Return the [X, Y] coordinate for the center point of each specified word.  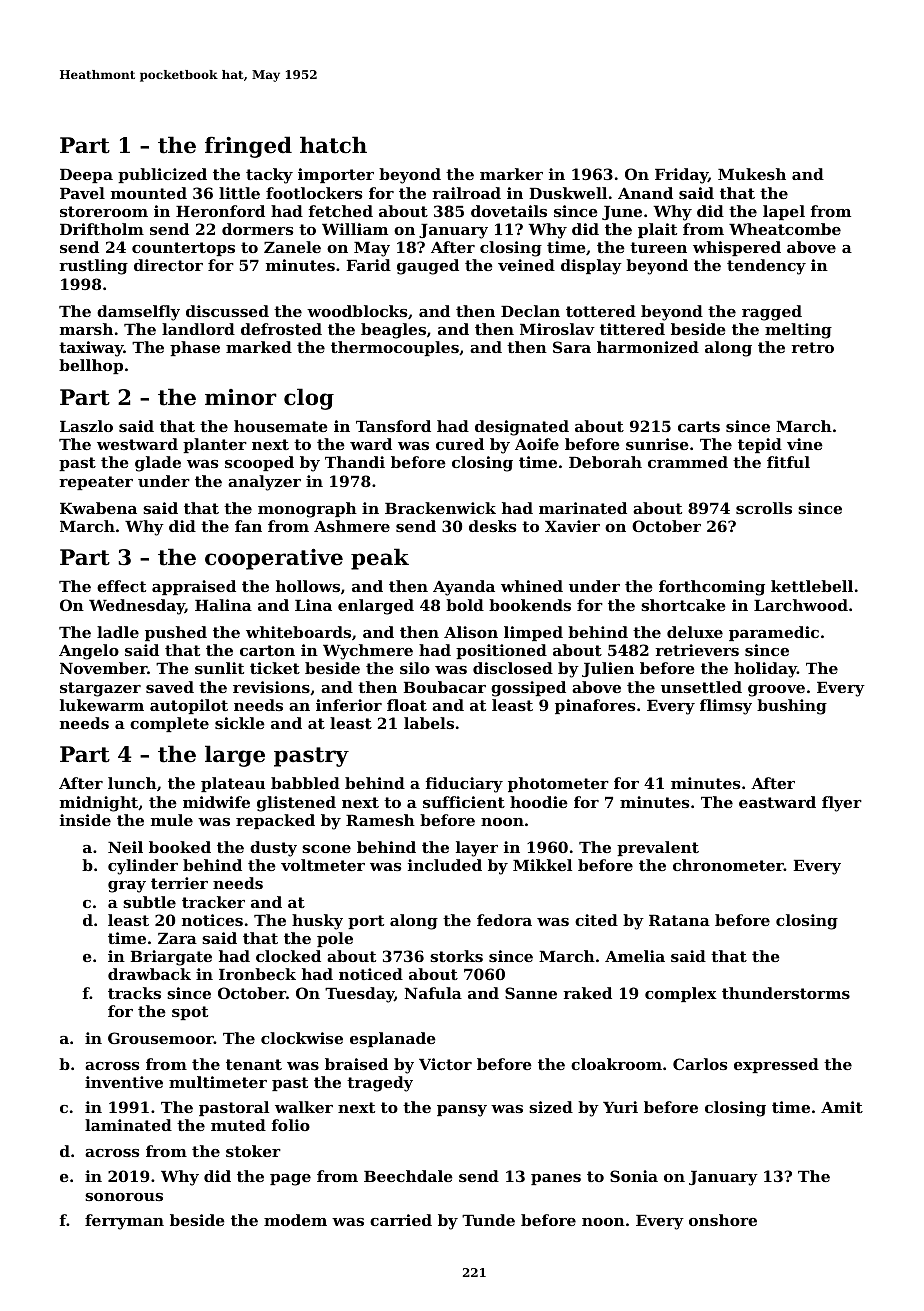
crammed [688, 462]
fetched [341, 211]
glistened [296, 804]
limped [533, 633]
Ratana [679, 920]
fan [248, 526]
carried [401, 1220]
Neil [125, 847]
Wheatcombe [785, 229]
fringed [248, 147]
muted [238, 1125]
